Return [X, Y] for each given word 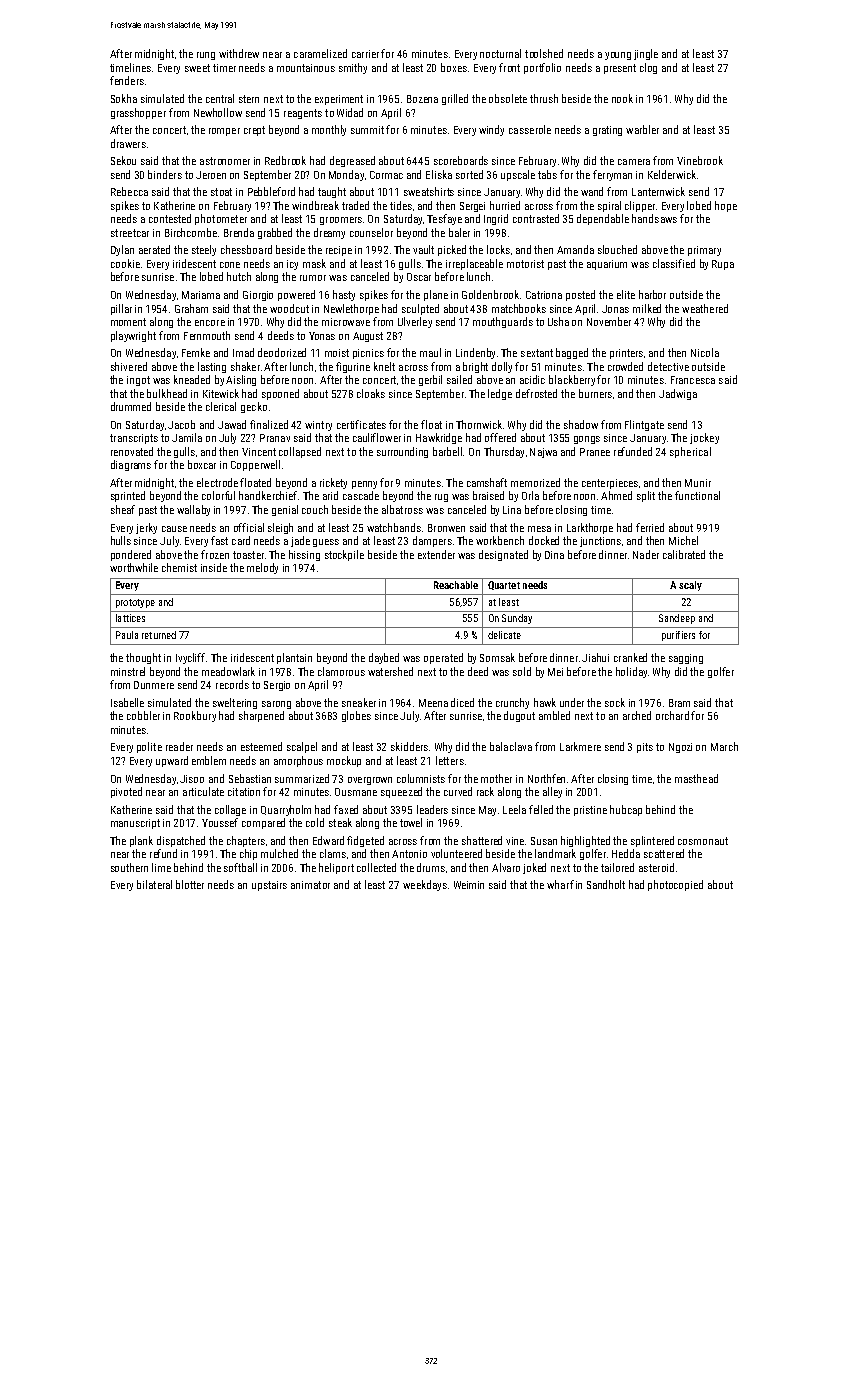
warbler [642, 129]
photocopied [675, 885]
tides [401, 205]
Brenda [239, 232]
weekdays [425, 885]
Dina [554, 555]
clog [648, 68]
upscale [518, 175]
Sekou [123, 160]
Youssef [220, 822]
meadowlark [228, 671]
